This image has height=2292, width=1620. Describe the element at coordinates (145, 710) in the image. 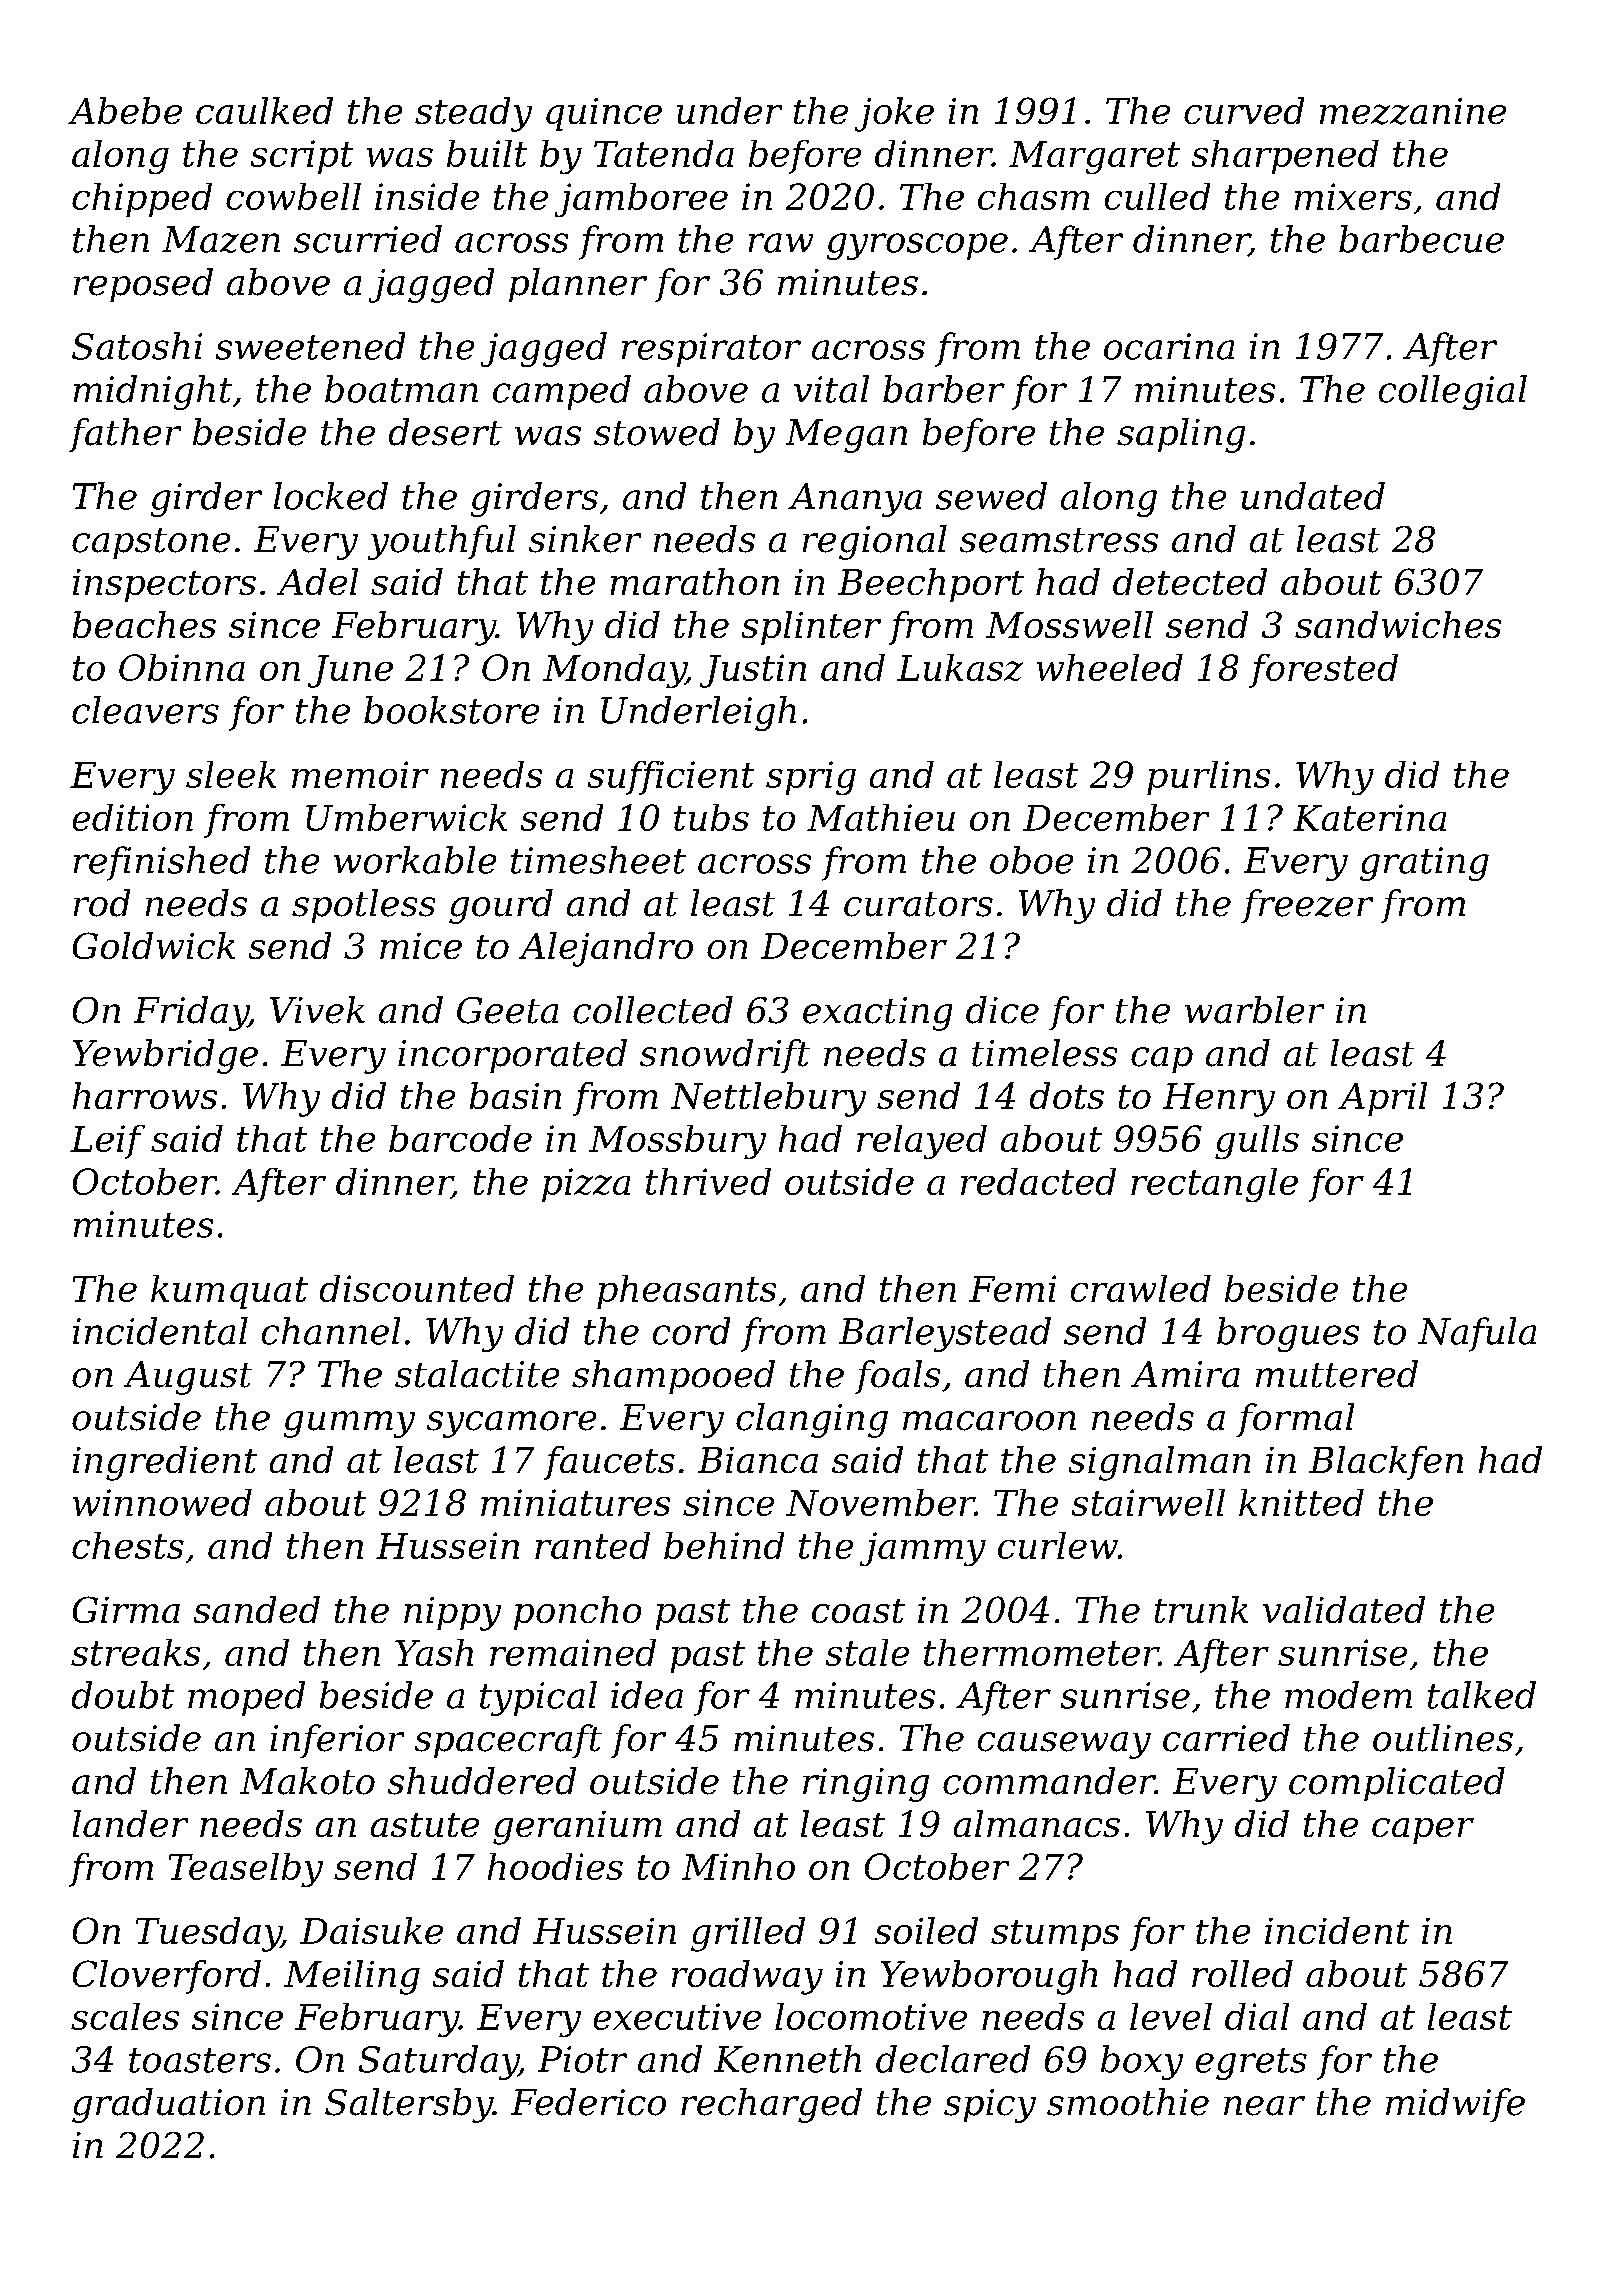

I see `cleavers` at that location.
